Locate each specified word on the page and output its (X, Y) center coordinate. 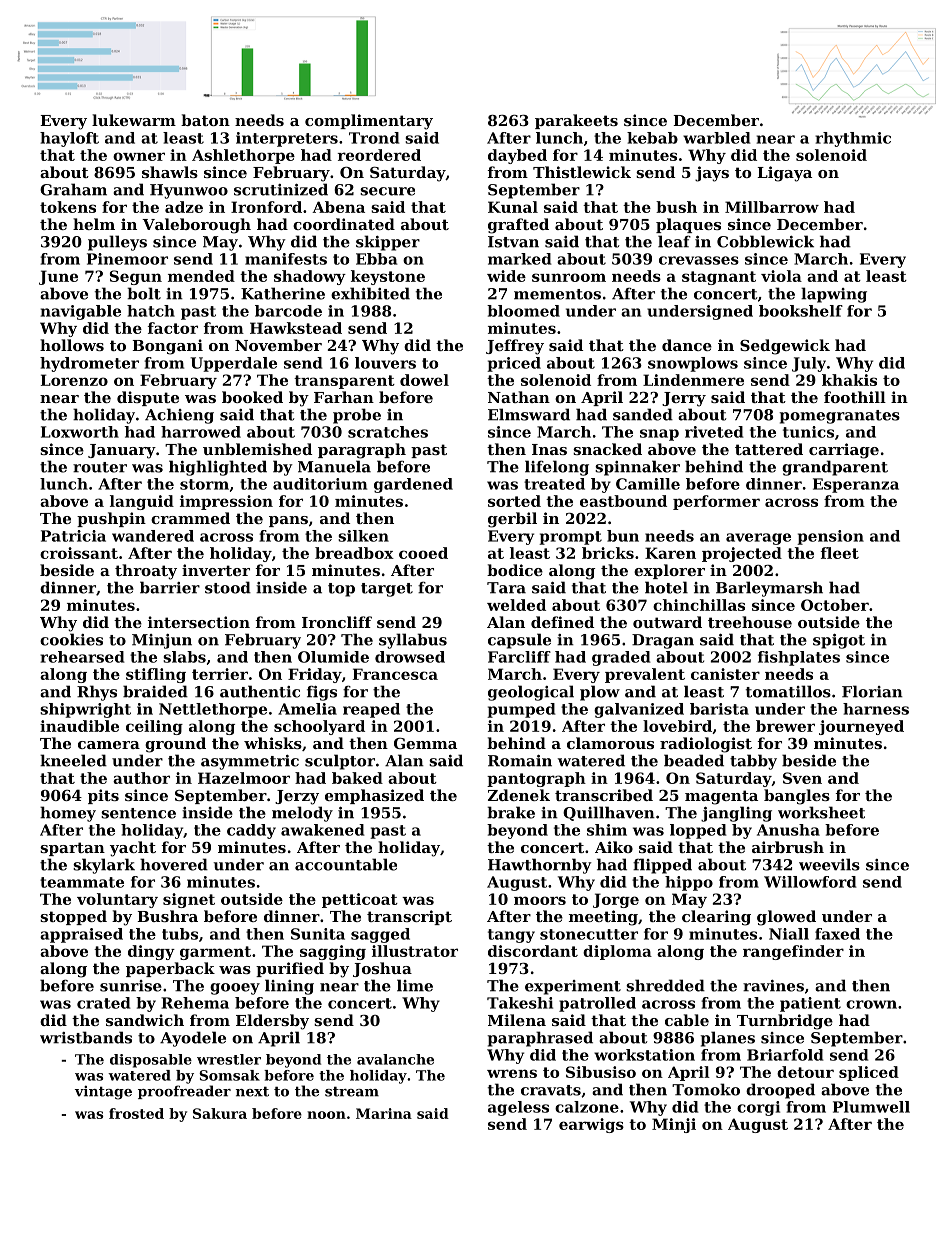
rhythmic (853, 139)
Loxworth (80, 432)
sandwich (145, 1020)
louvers (385, 363)
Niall (789, 934)
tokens (68, 207)
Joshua (382, 969)
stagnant (719, 278)
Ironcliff (337, 622)
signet (189, 900)
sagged (380, 935)
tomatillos (788, 691)
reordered (379, 155)
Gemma (425, 743)
